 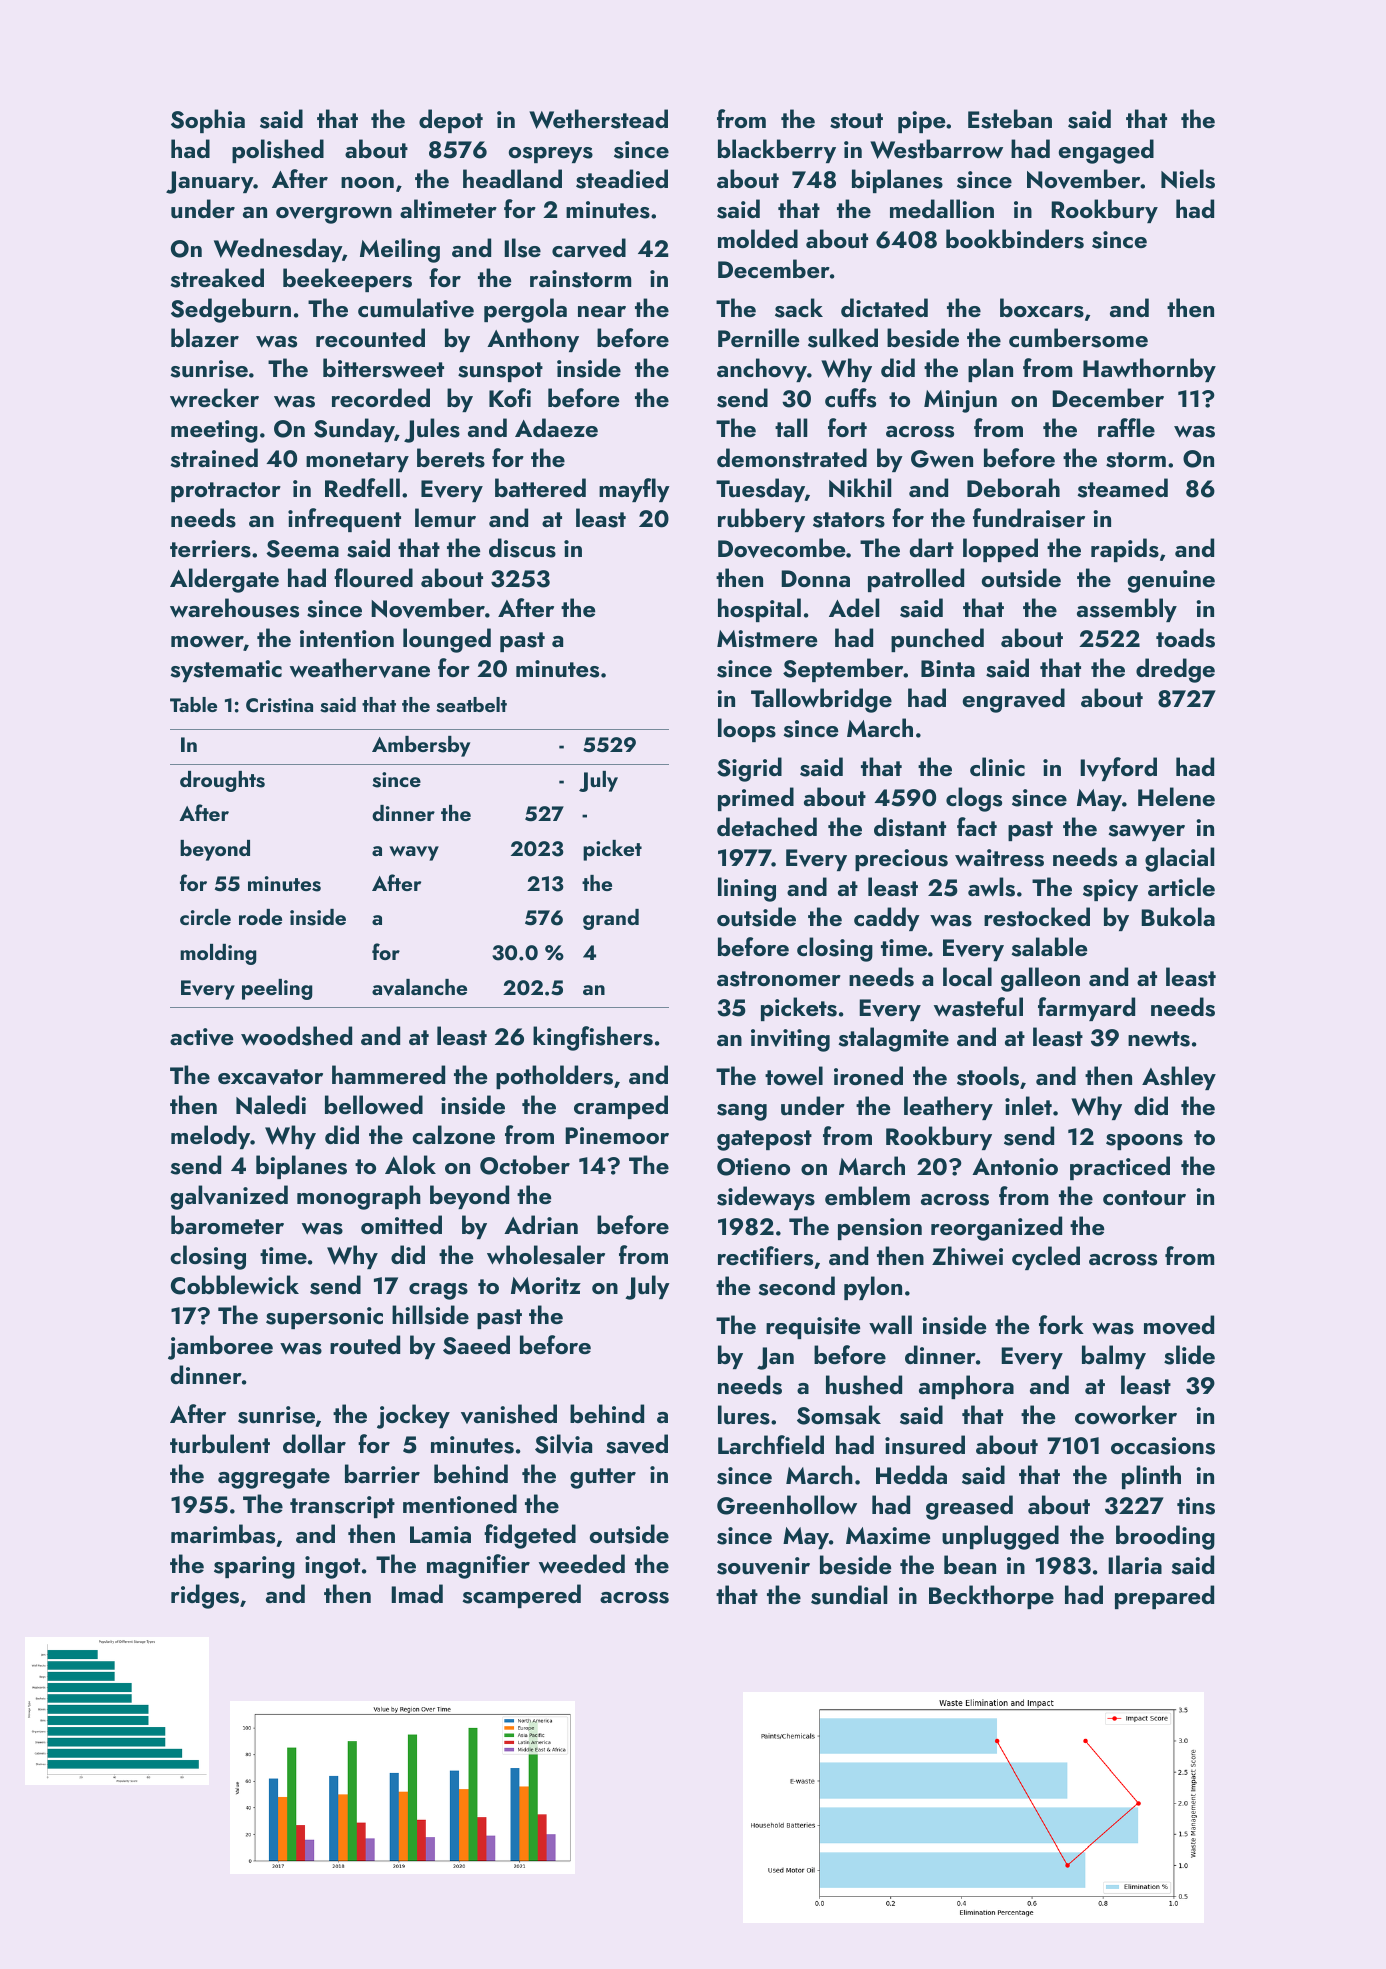 I want to click on Imad, so click(x=417, y=1593).
